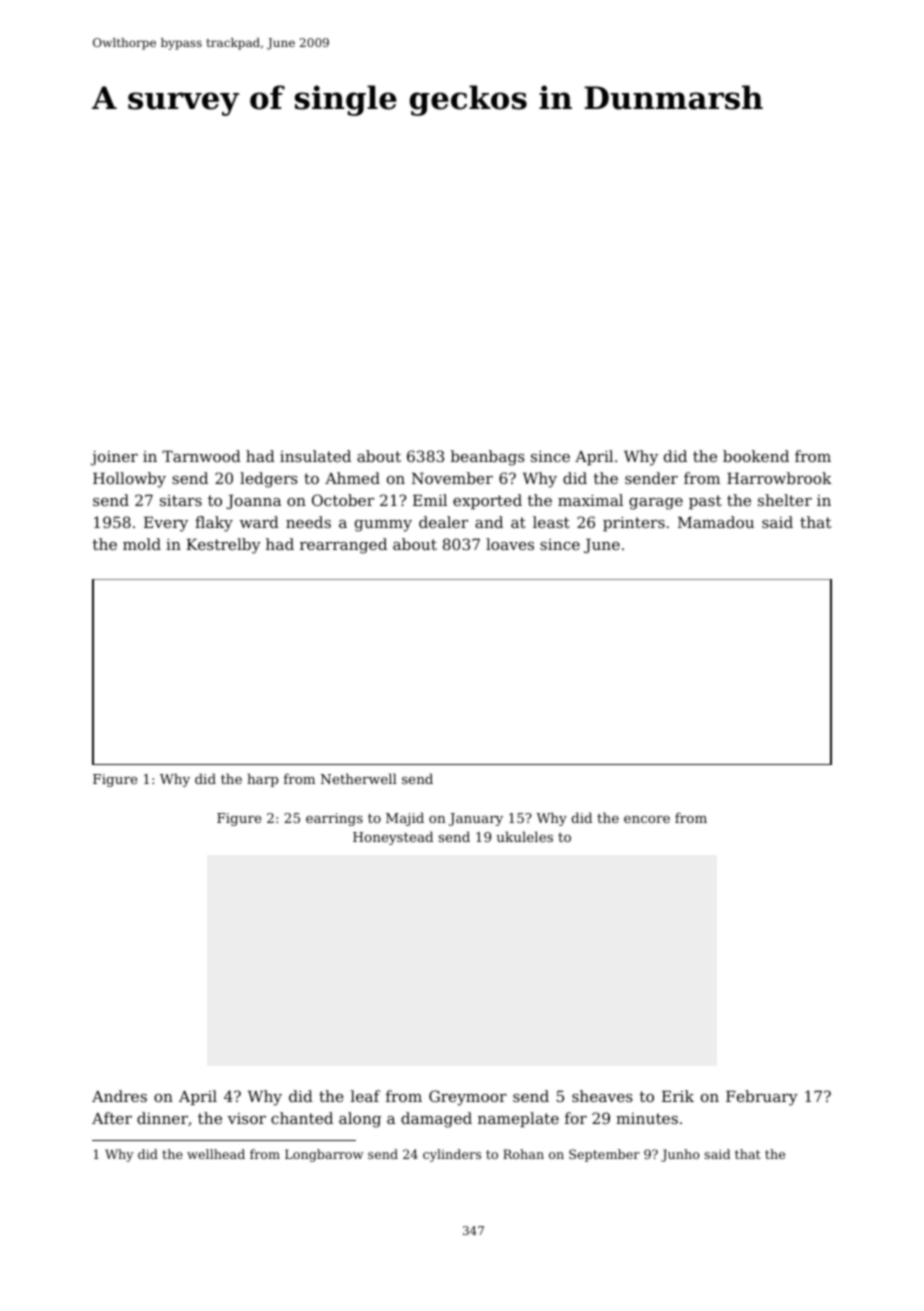 The width and height of the screenshot is (924, 1311). What do you see at coordinates (343, 546) in the screenshot?
I see `rearranged` at bounding box center [343, 546].
